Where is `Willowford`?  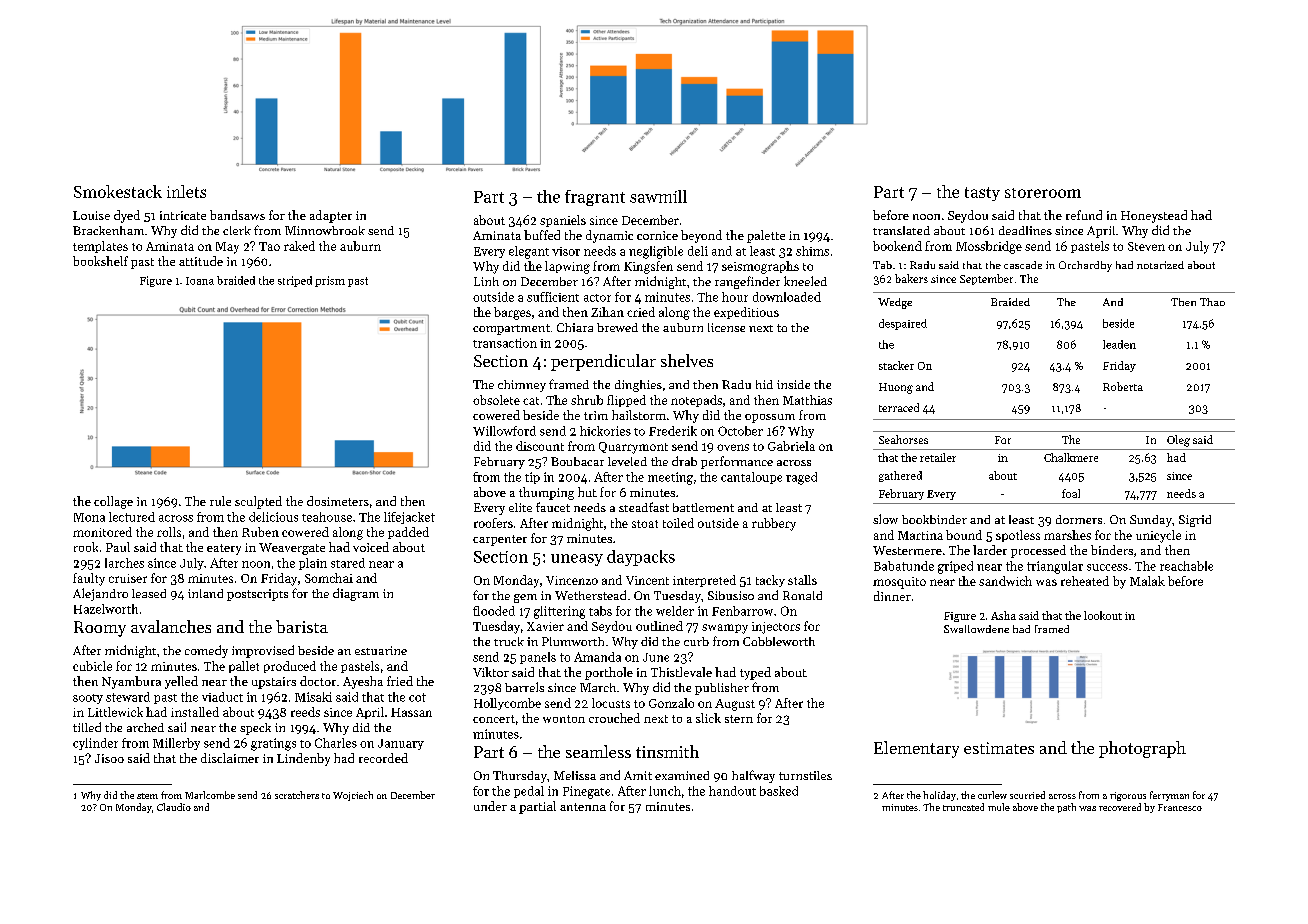
Willowford is located at coordinates (504, 431).
